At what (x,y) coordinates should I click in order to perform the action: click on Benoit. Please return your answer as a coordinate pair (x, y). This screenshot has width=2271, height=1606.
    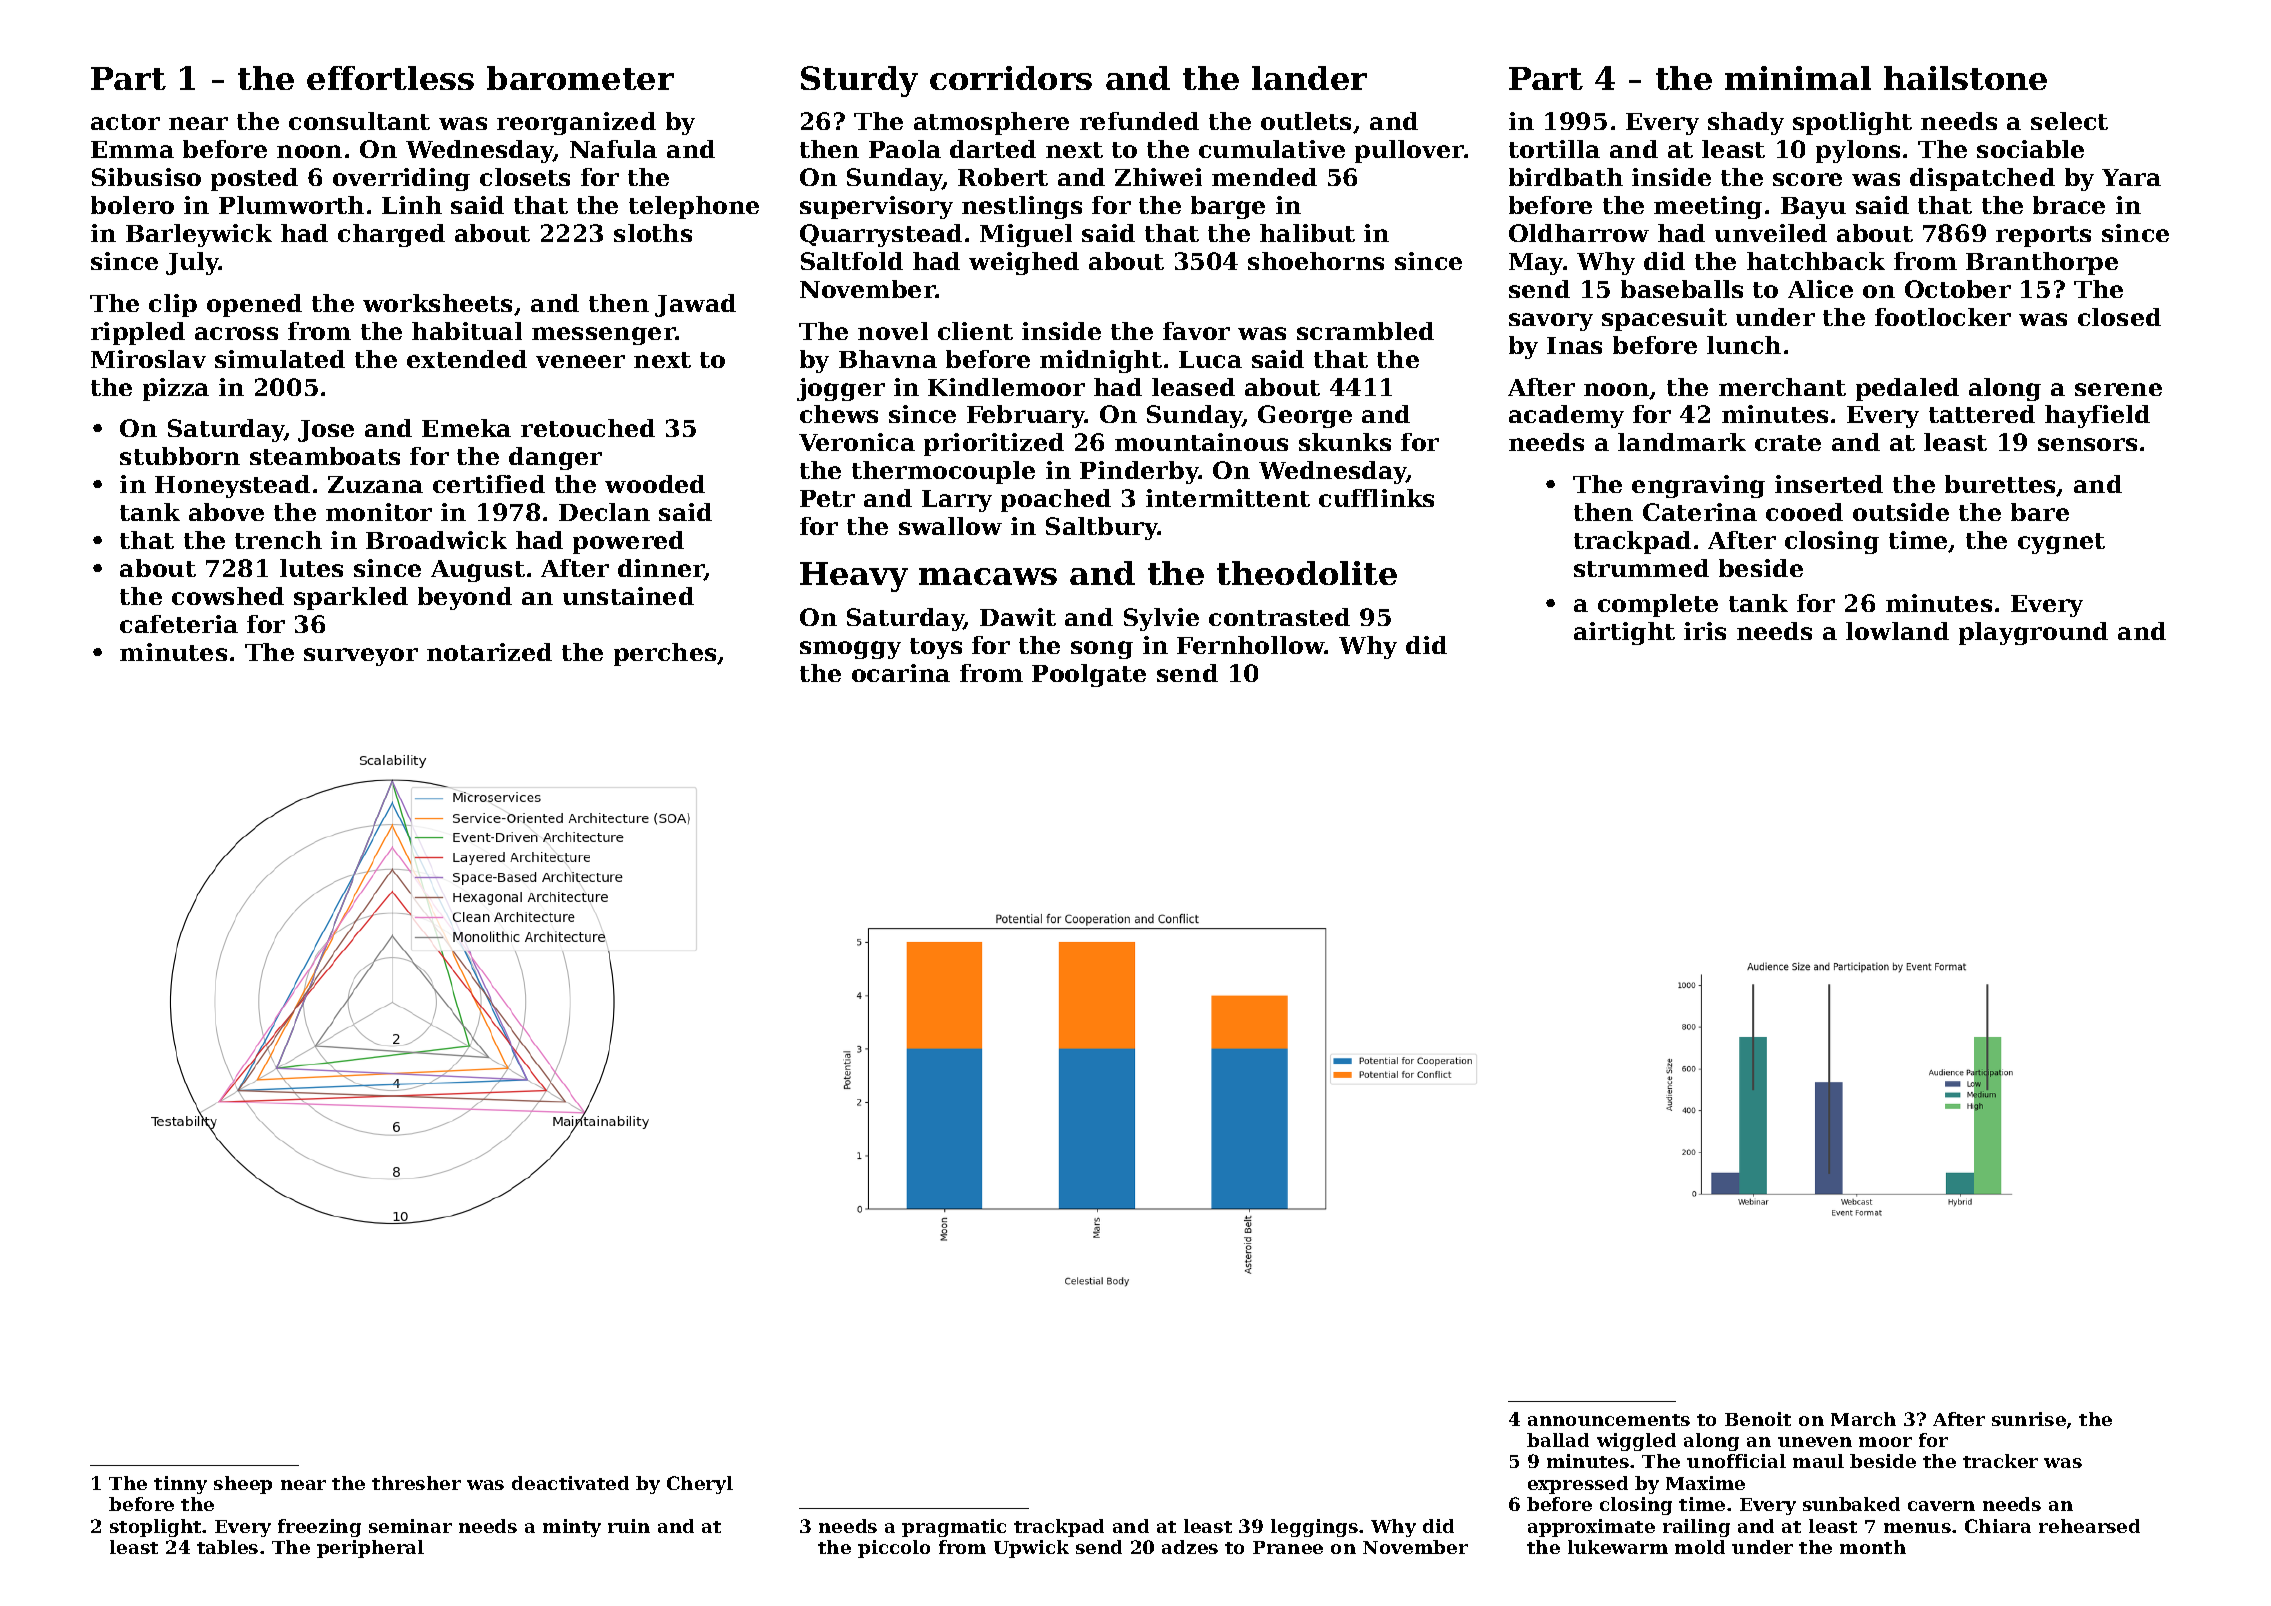
    Looking at the image, I should click on (1758, 1419).
